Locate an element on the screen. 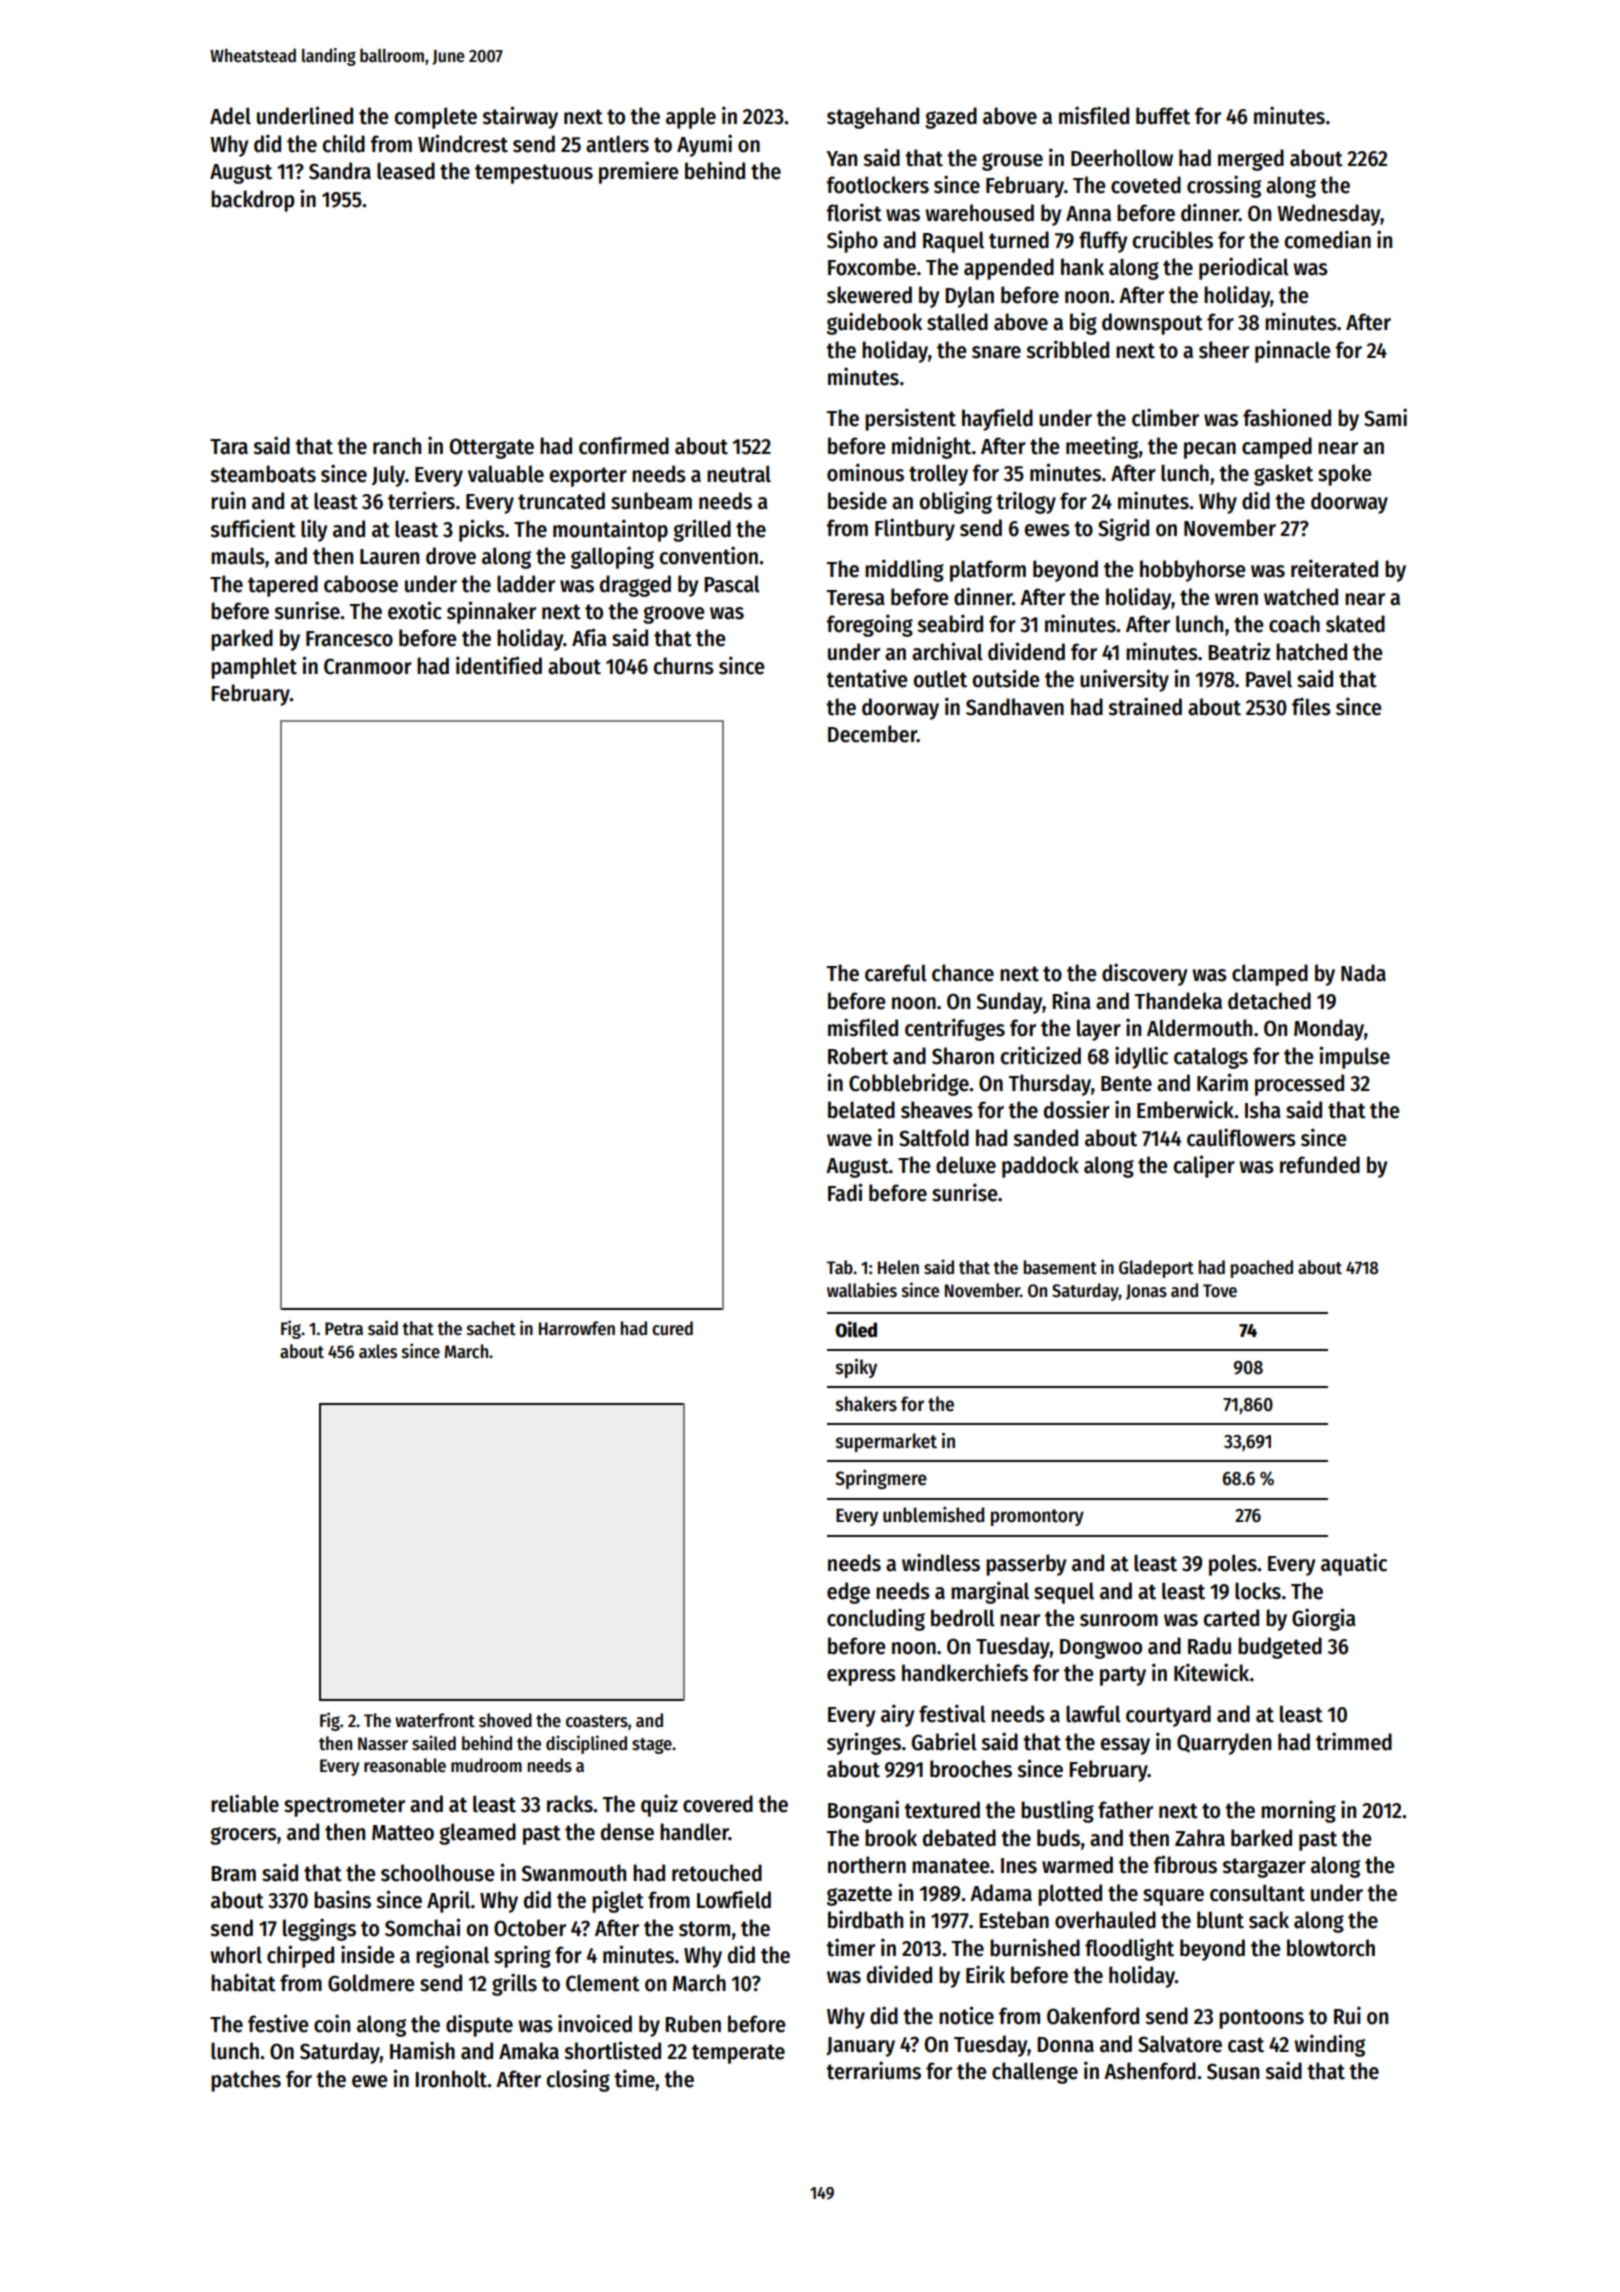 The width and height of the screenshot is (1620, 2292). premiere is located at coordinates (639, 172).
